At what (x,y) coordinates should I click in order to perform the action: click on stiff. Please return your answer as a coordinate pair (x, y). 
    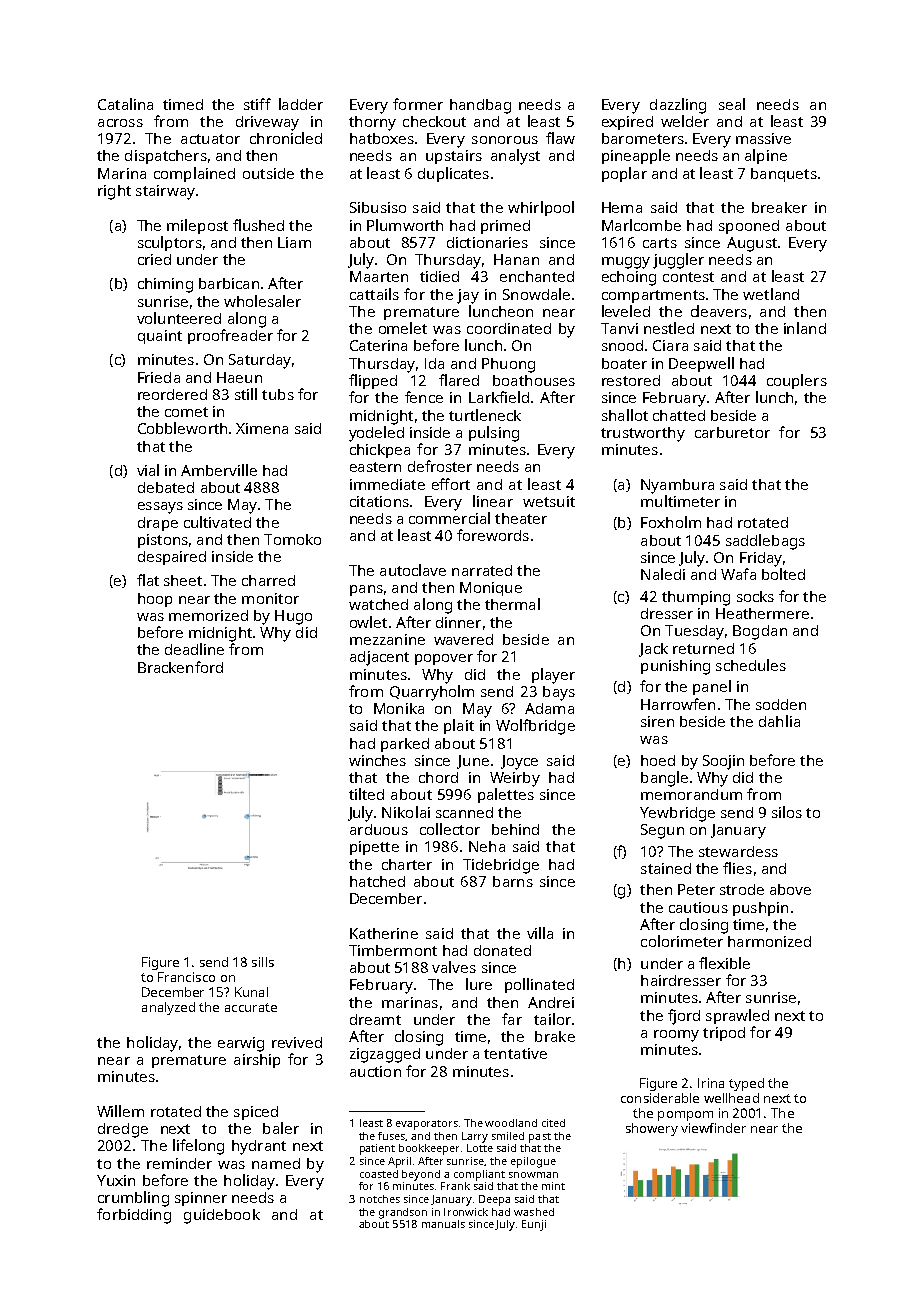
    Looking at the image, I should click on (257, 104).
